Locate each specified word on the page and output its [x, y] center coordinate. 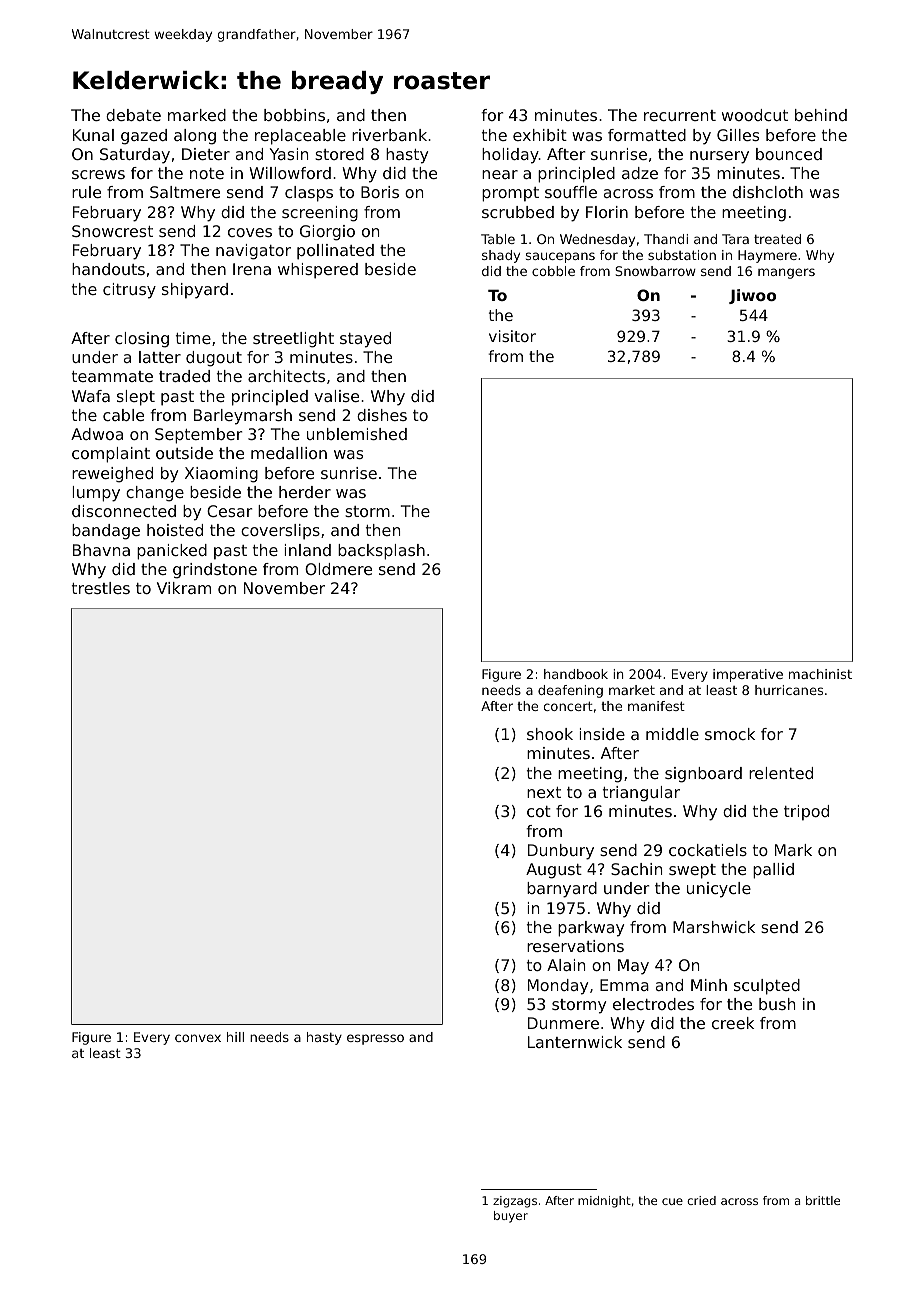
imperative [748, 675]
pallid [773, 871]
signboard [703, 775]
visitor [512, 336]
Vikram [184, 588]
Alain [566, 965]
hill [235, 1037]
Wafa [91, 396]
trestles [101, 588]
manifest [656, 706]
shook [550, 734]
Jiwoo [752, 296]
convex [198, 1038]
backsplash [381, 552]
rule [86, 192]
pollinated [335, 252]
